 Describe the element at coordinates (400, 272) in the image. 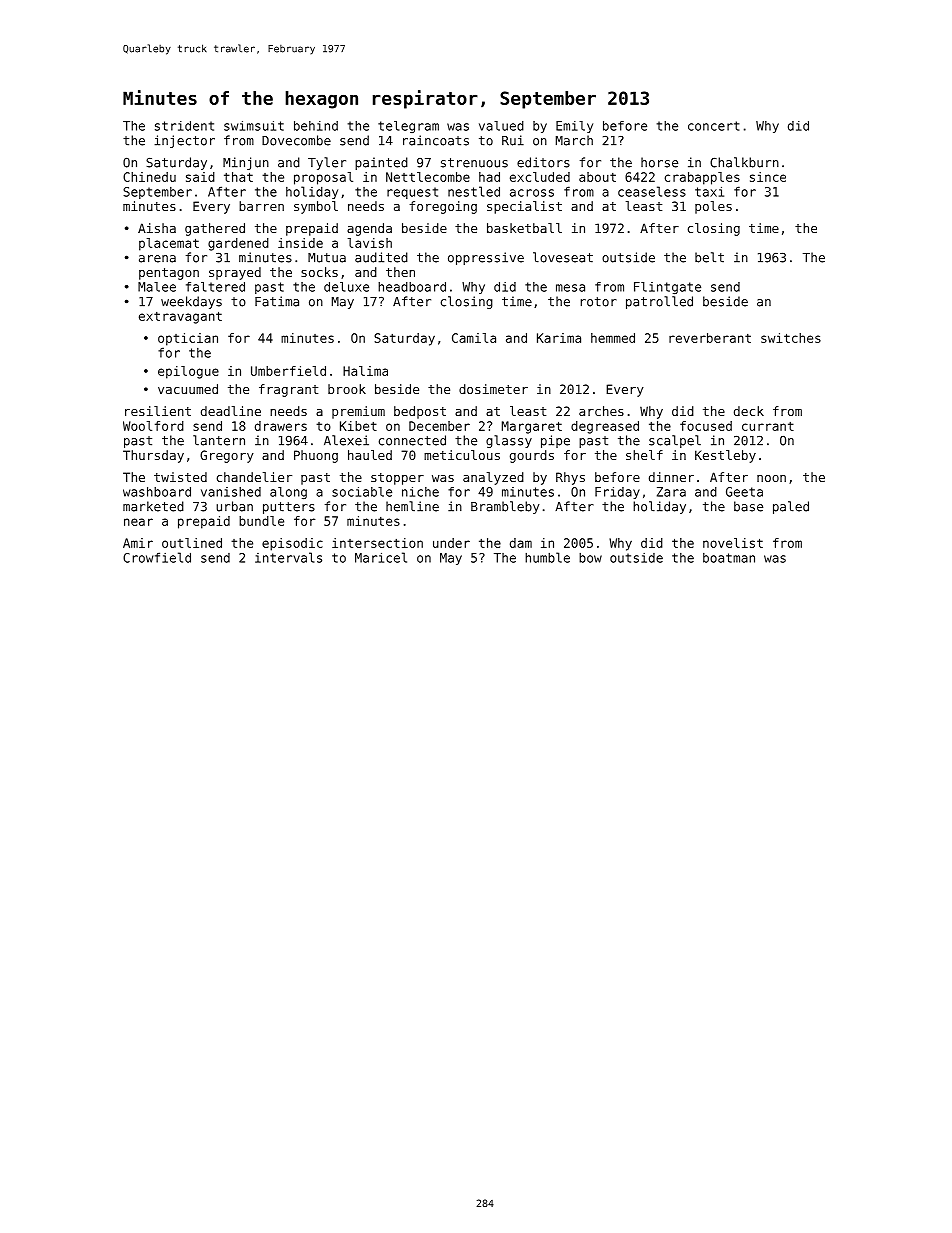

I see `then` at that location.
